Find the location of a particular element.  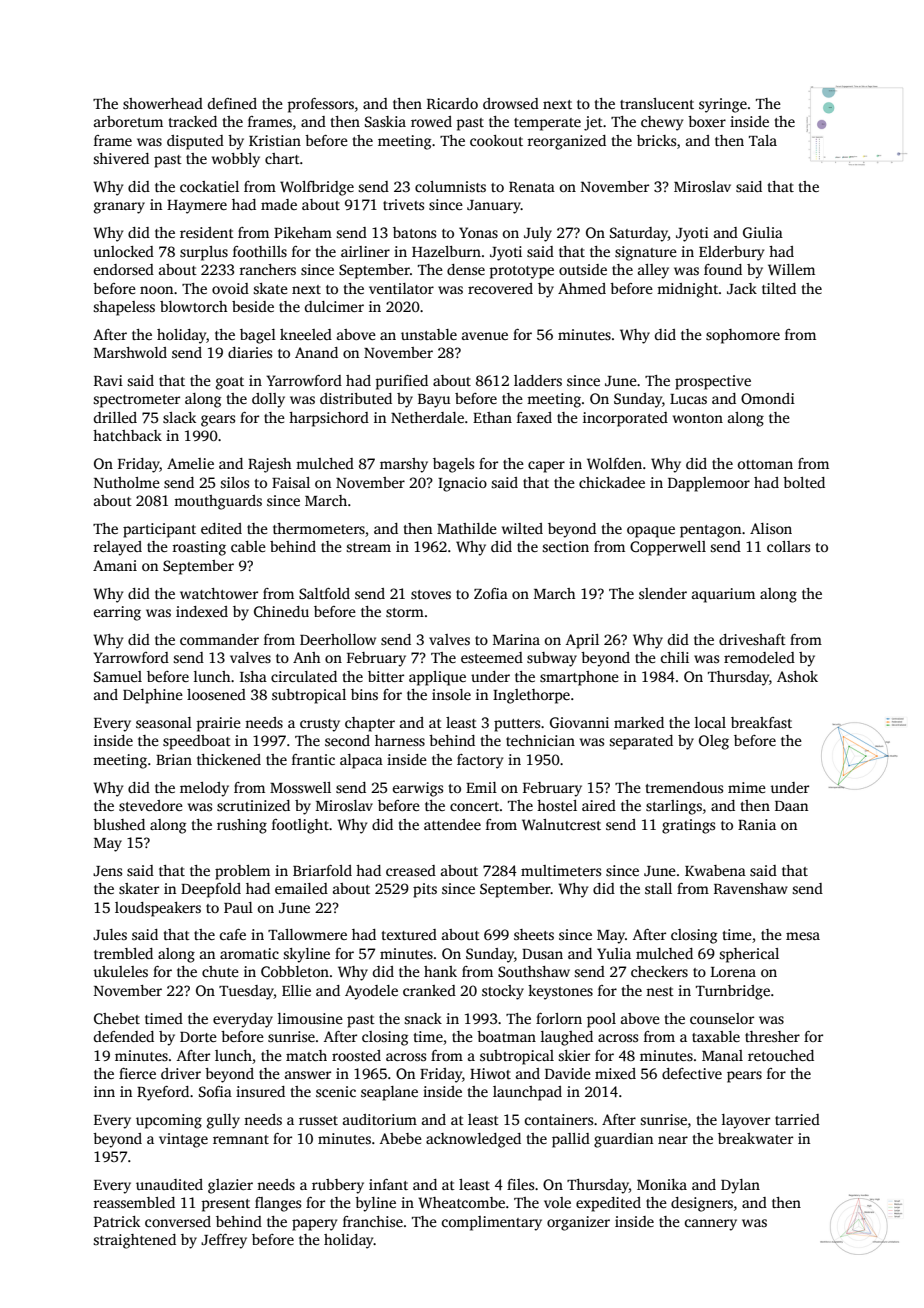

hank is located at coordinates (440, 971).
